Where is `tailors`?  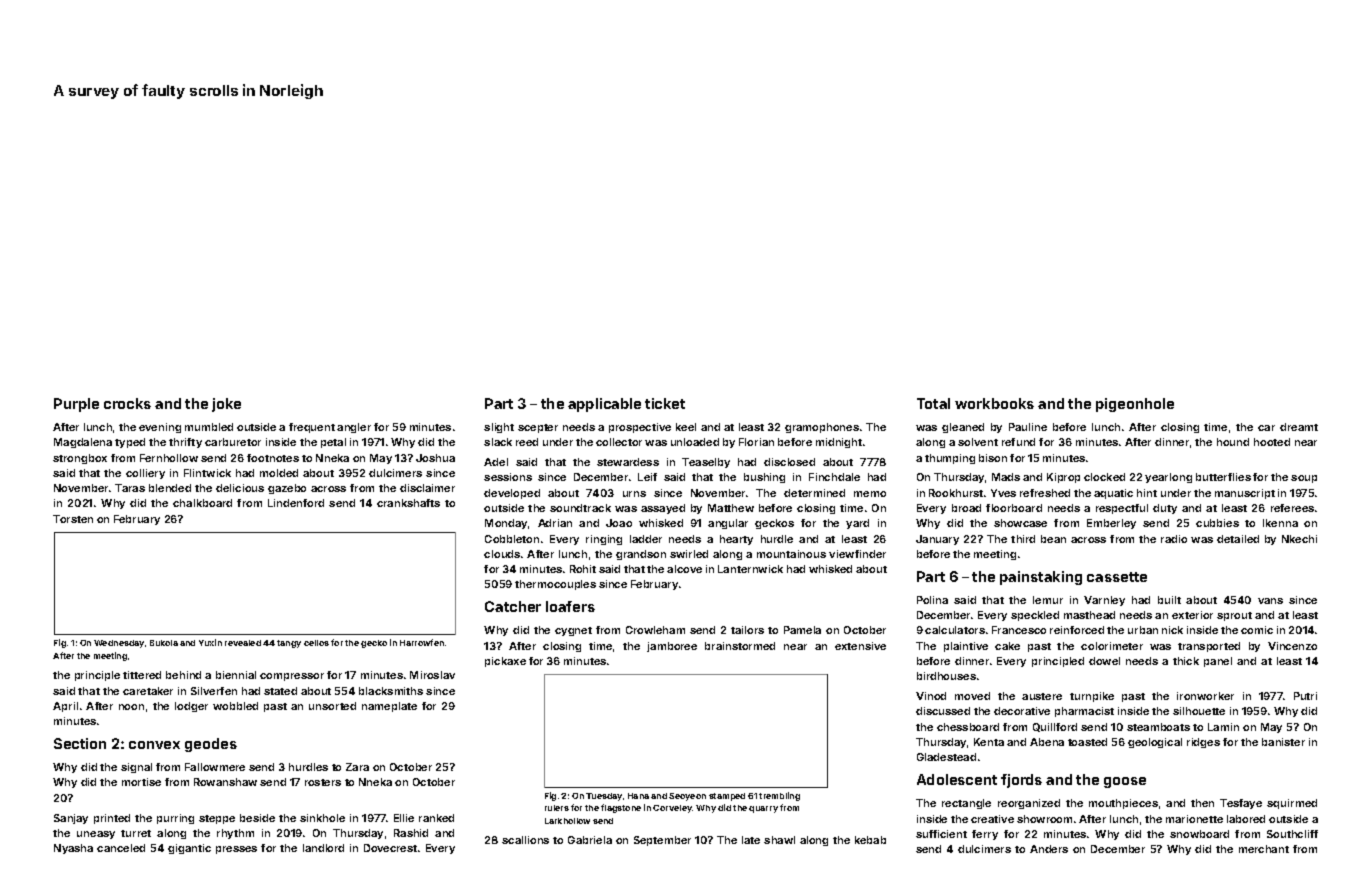 tailors is located at coordinates (747, 630).
